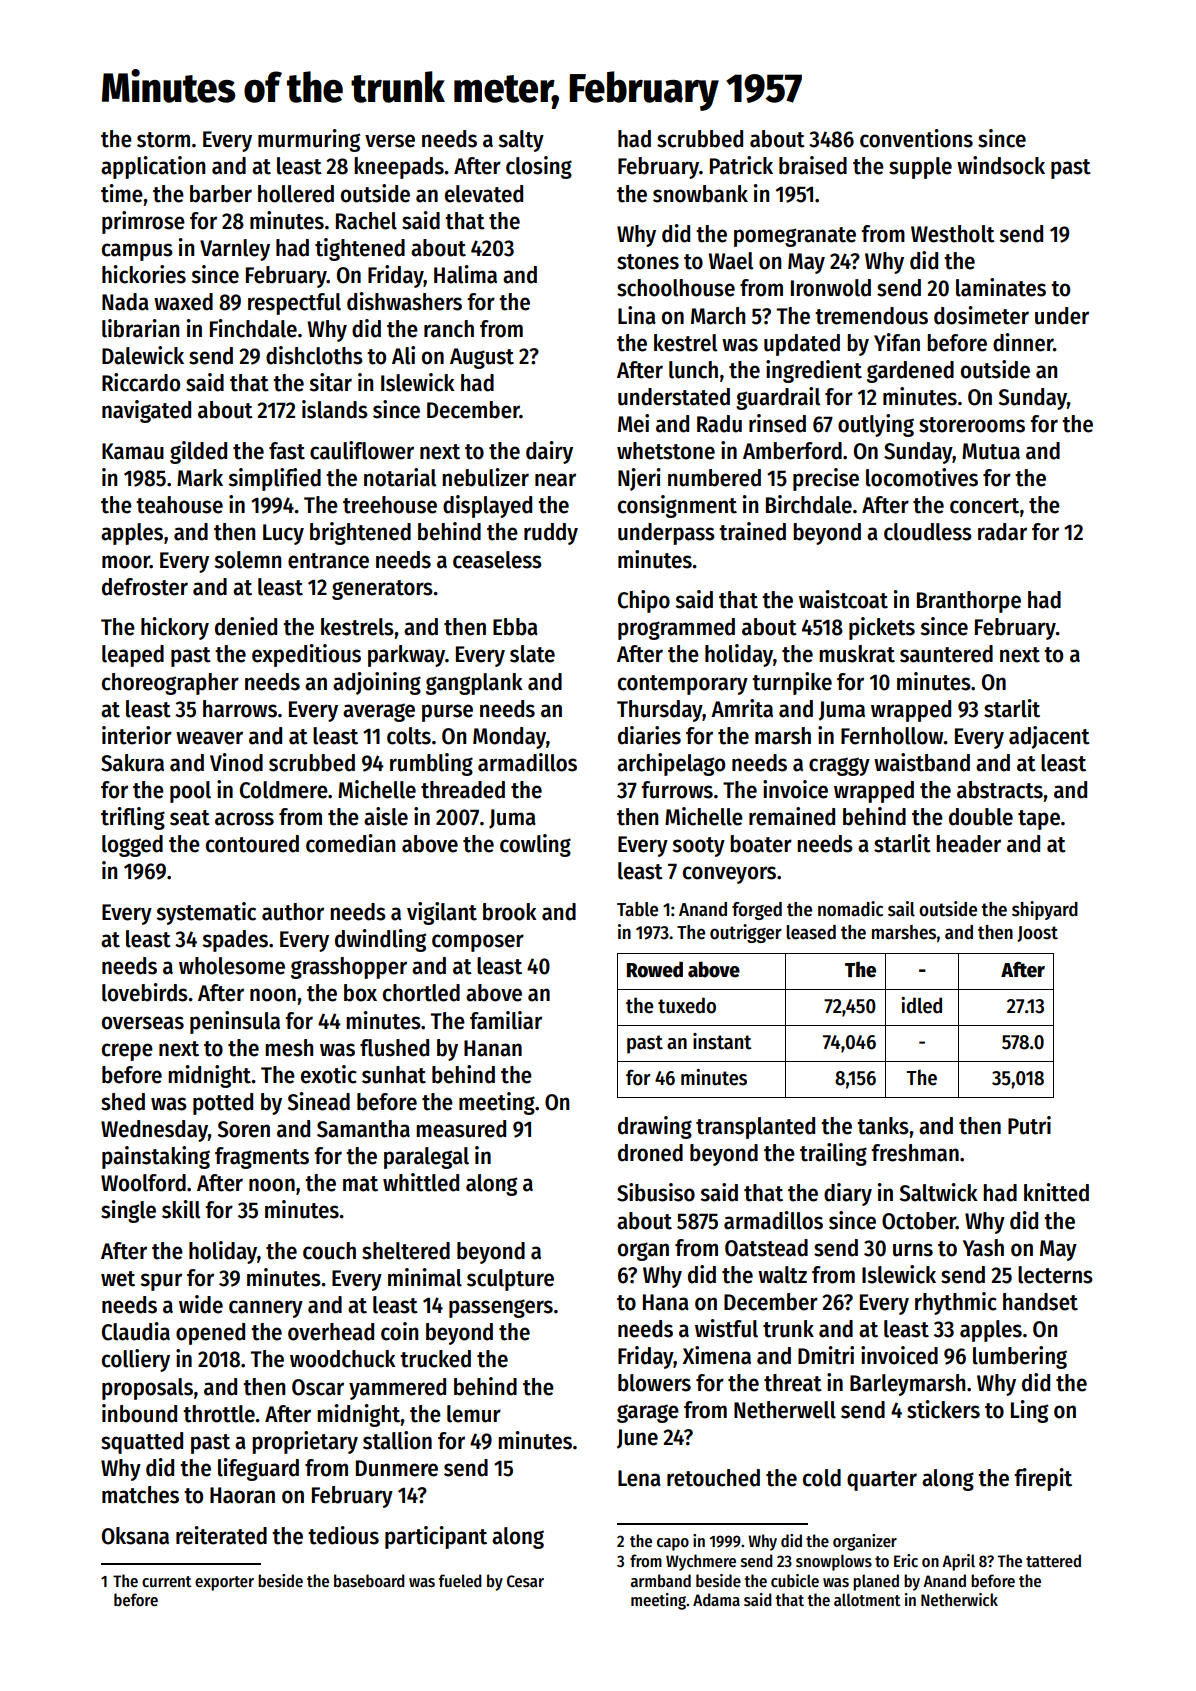  Describe the element at coordinates (128, 1211) in the document. I see `single` at that location.
